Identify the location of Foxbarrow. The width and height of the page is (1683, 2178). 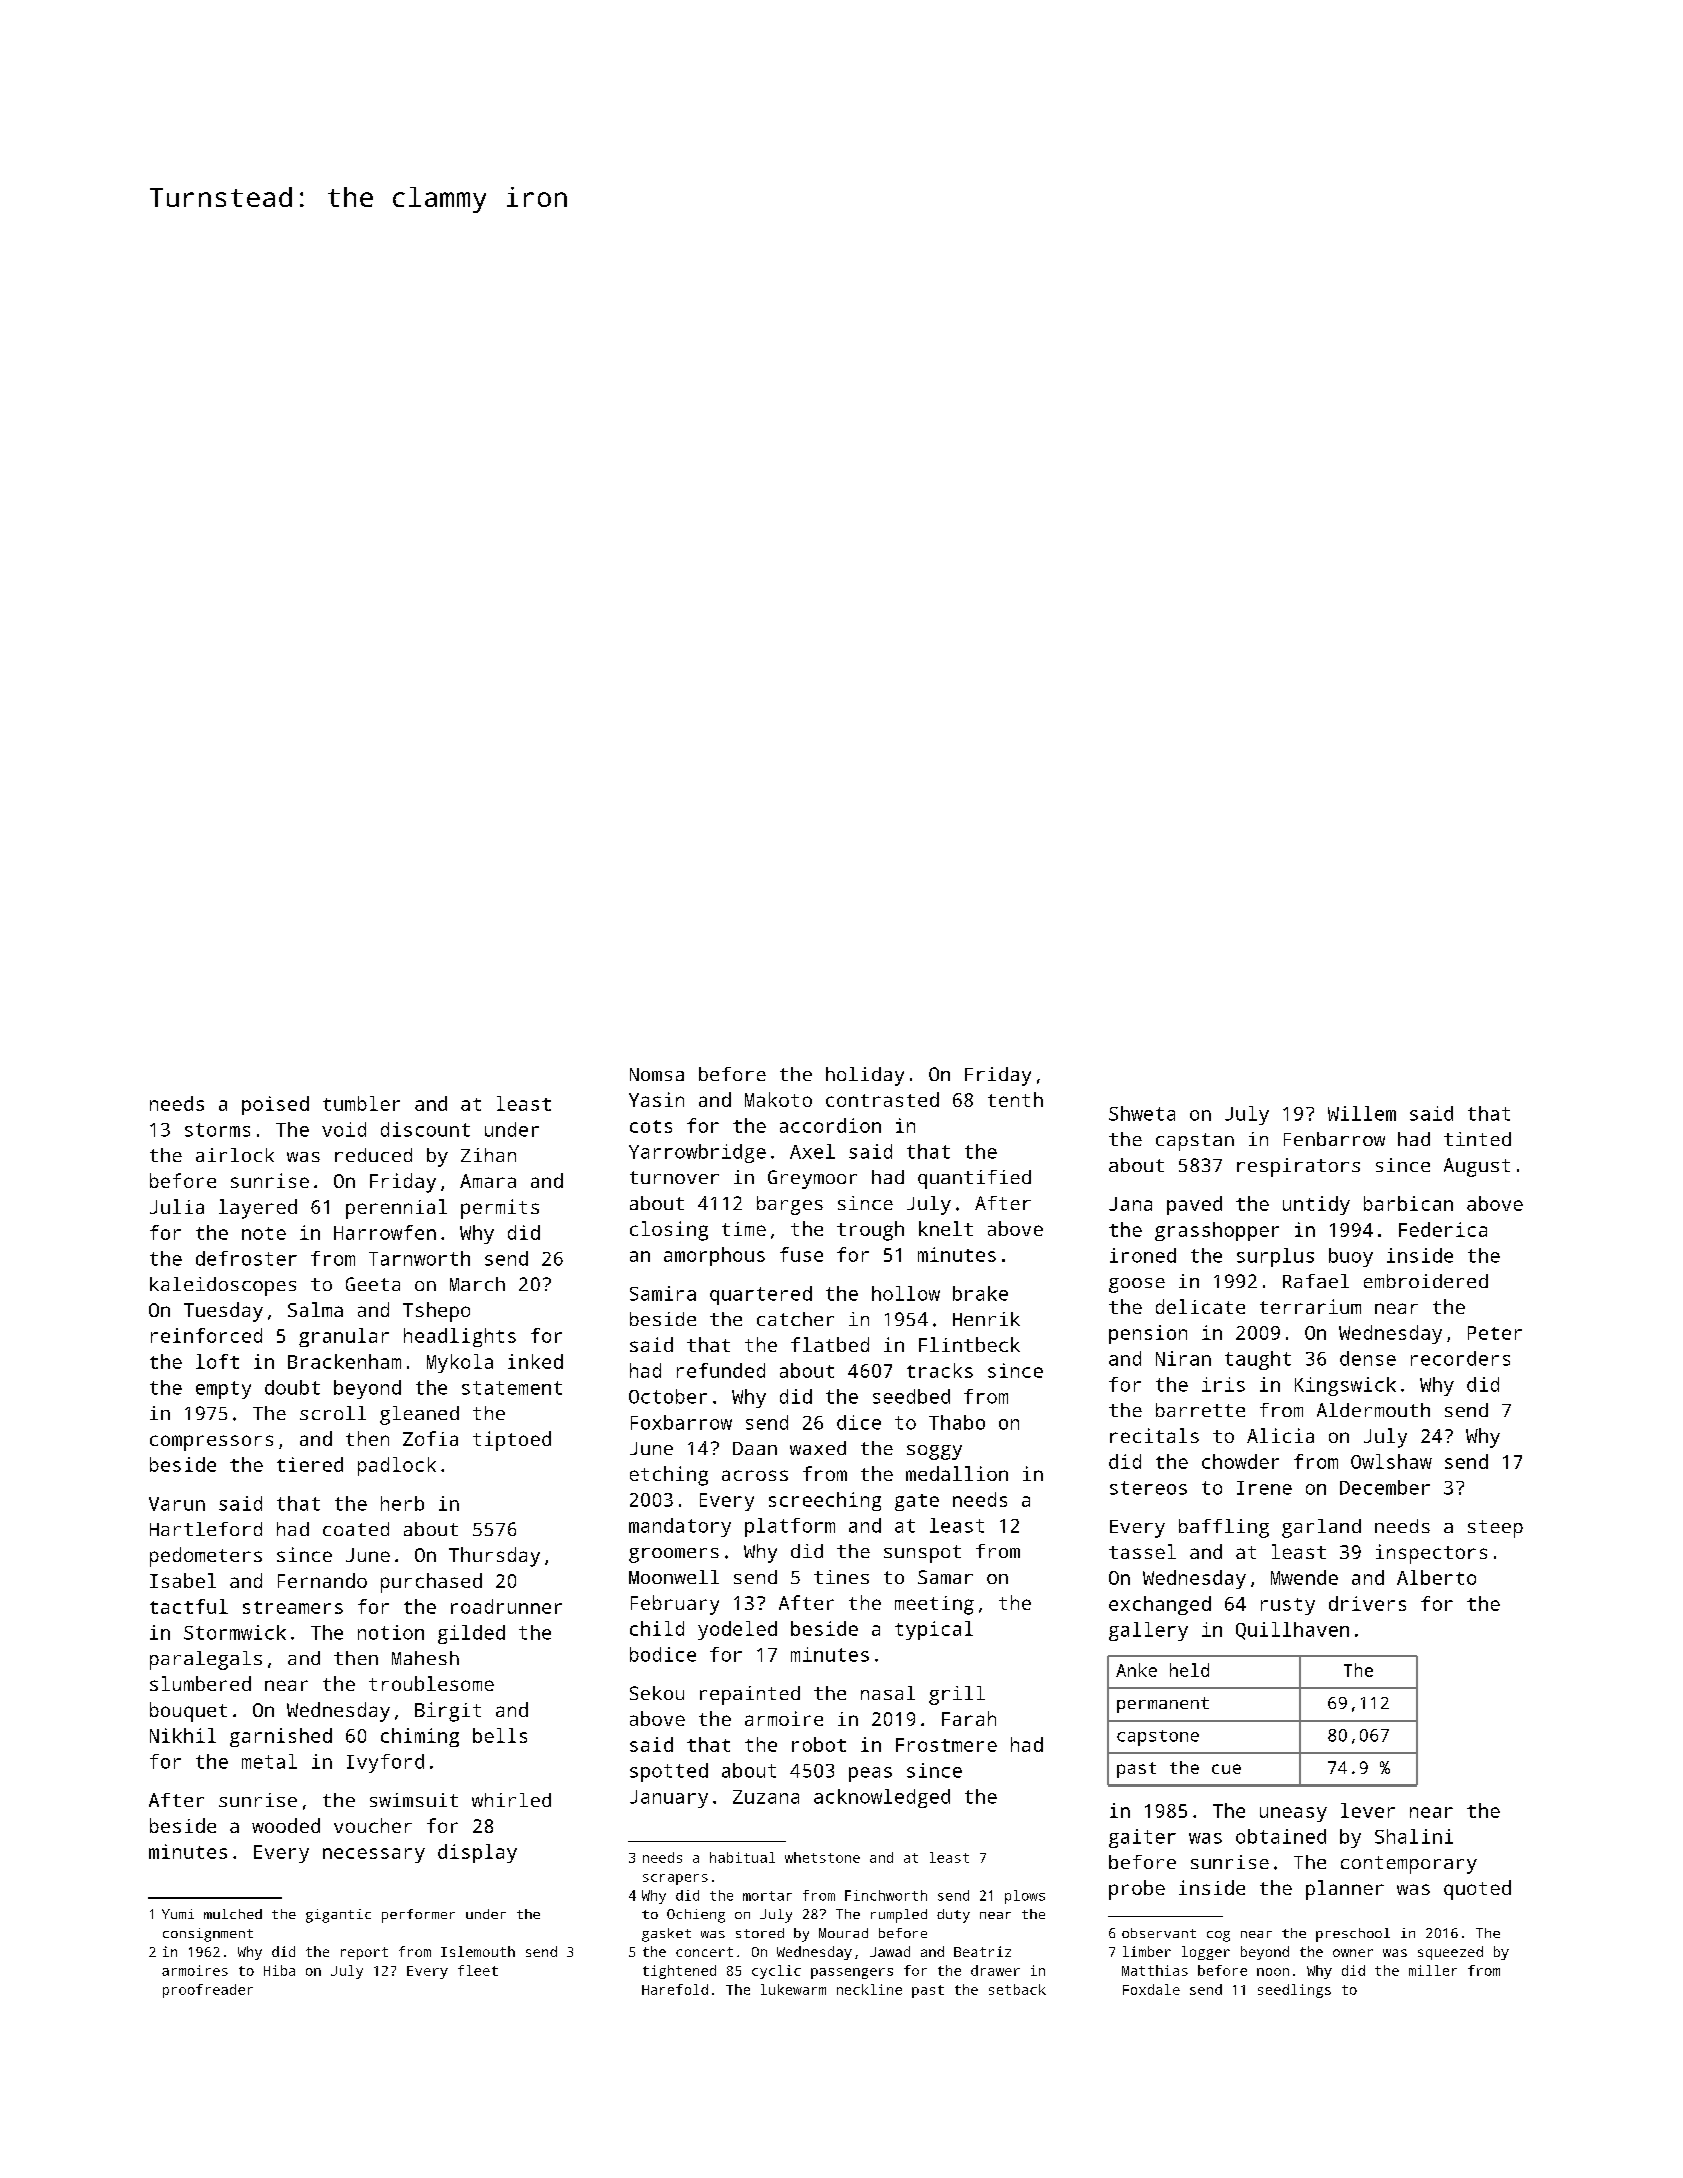
(681, 1422).
